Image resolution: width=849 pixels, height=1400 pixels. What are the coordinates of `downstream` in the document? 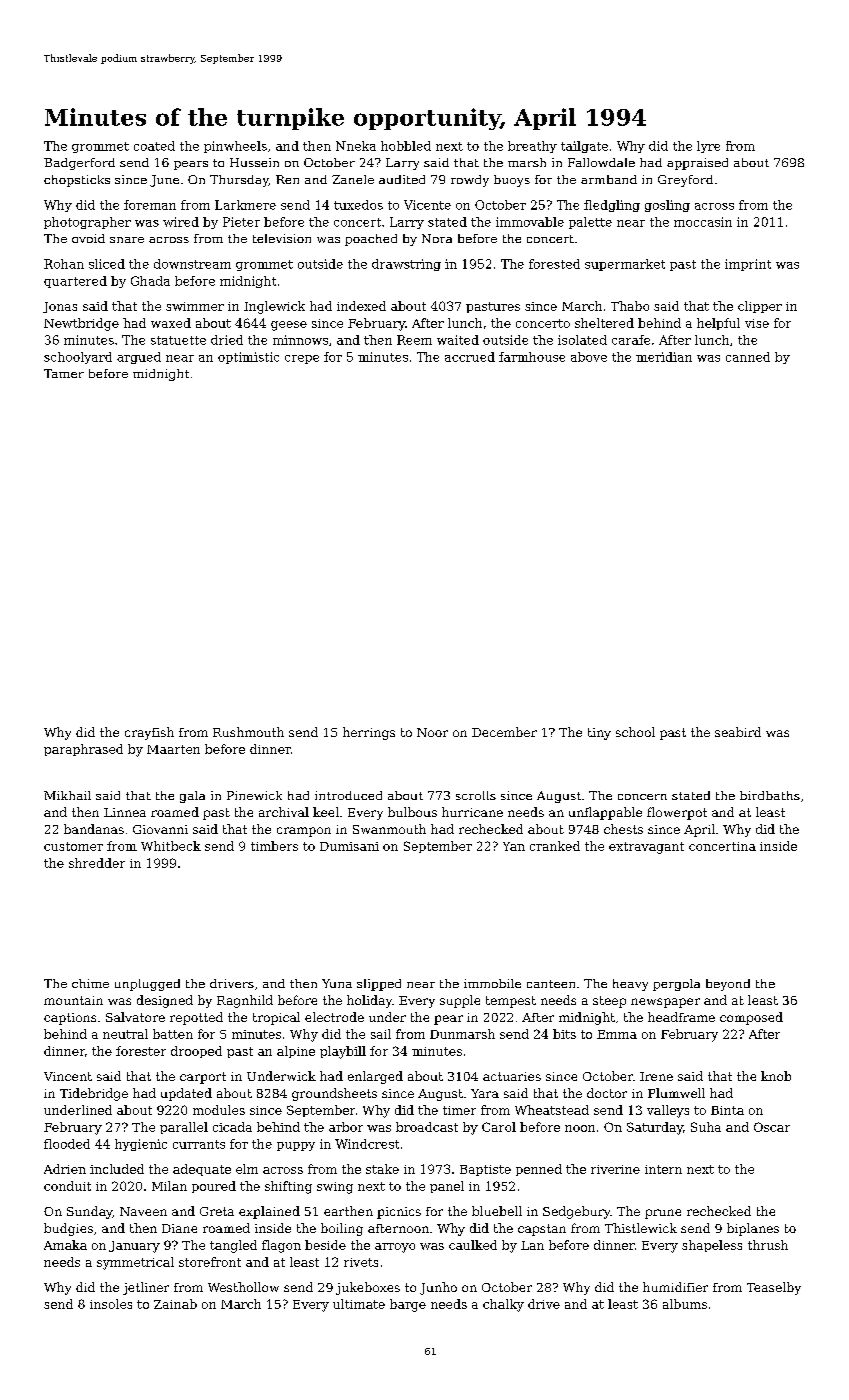 It's located at (192, 264).
